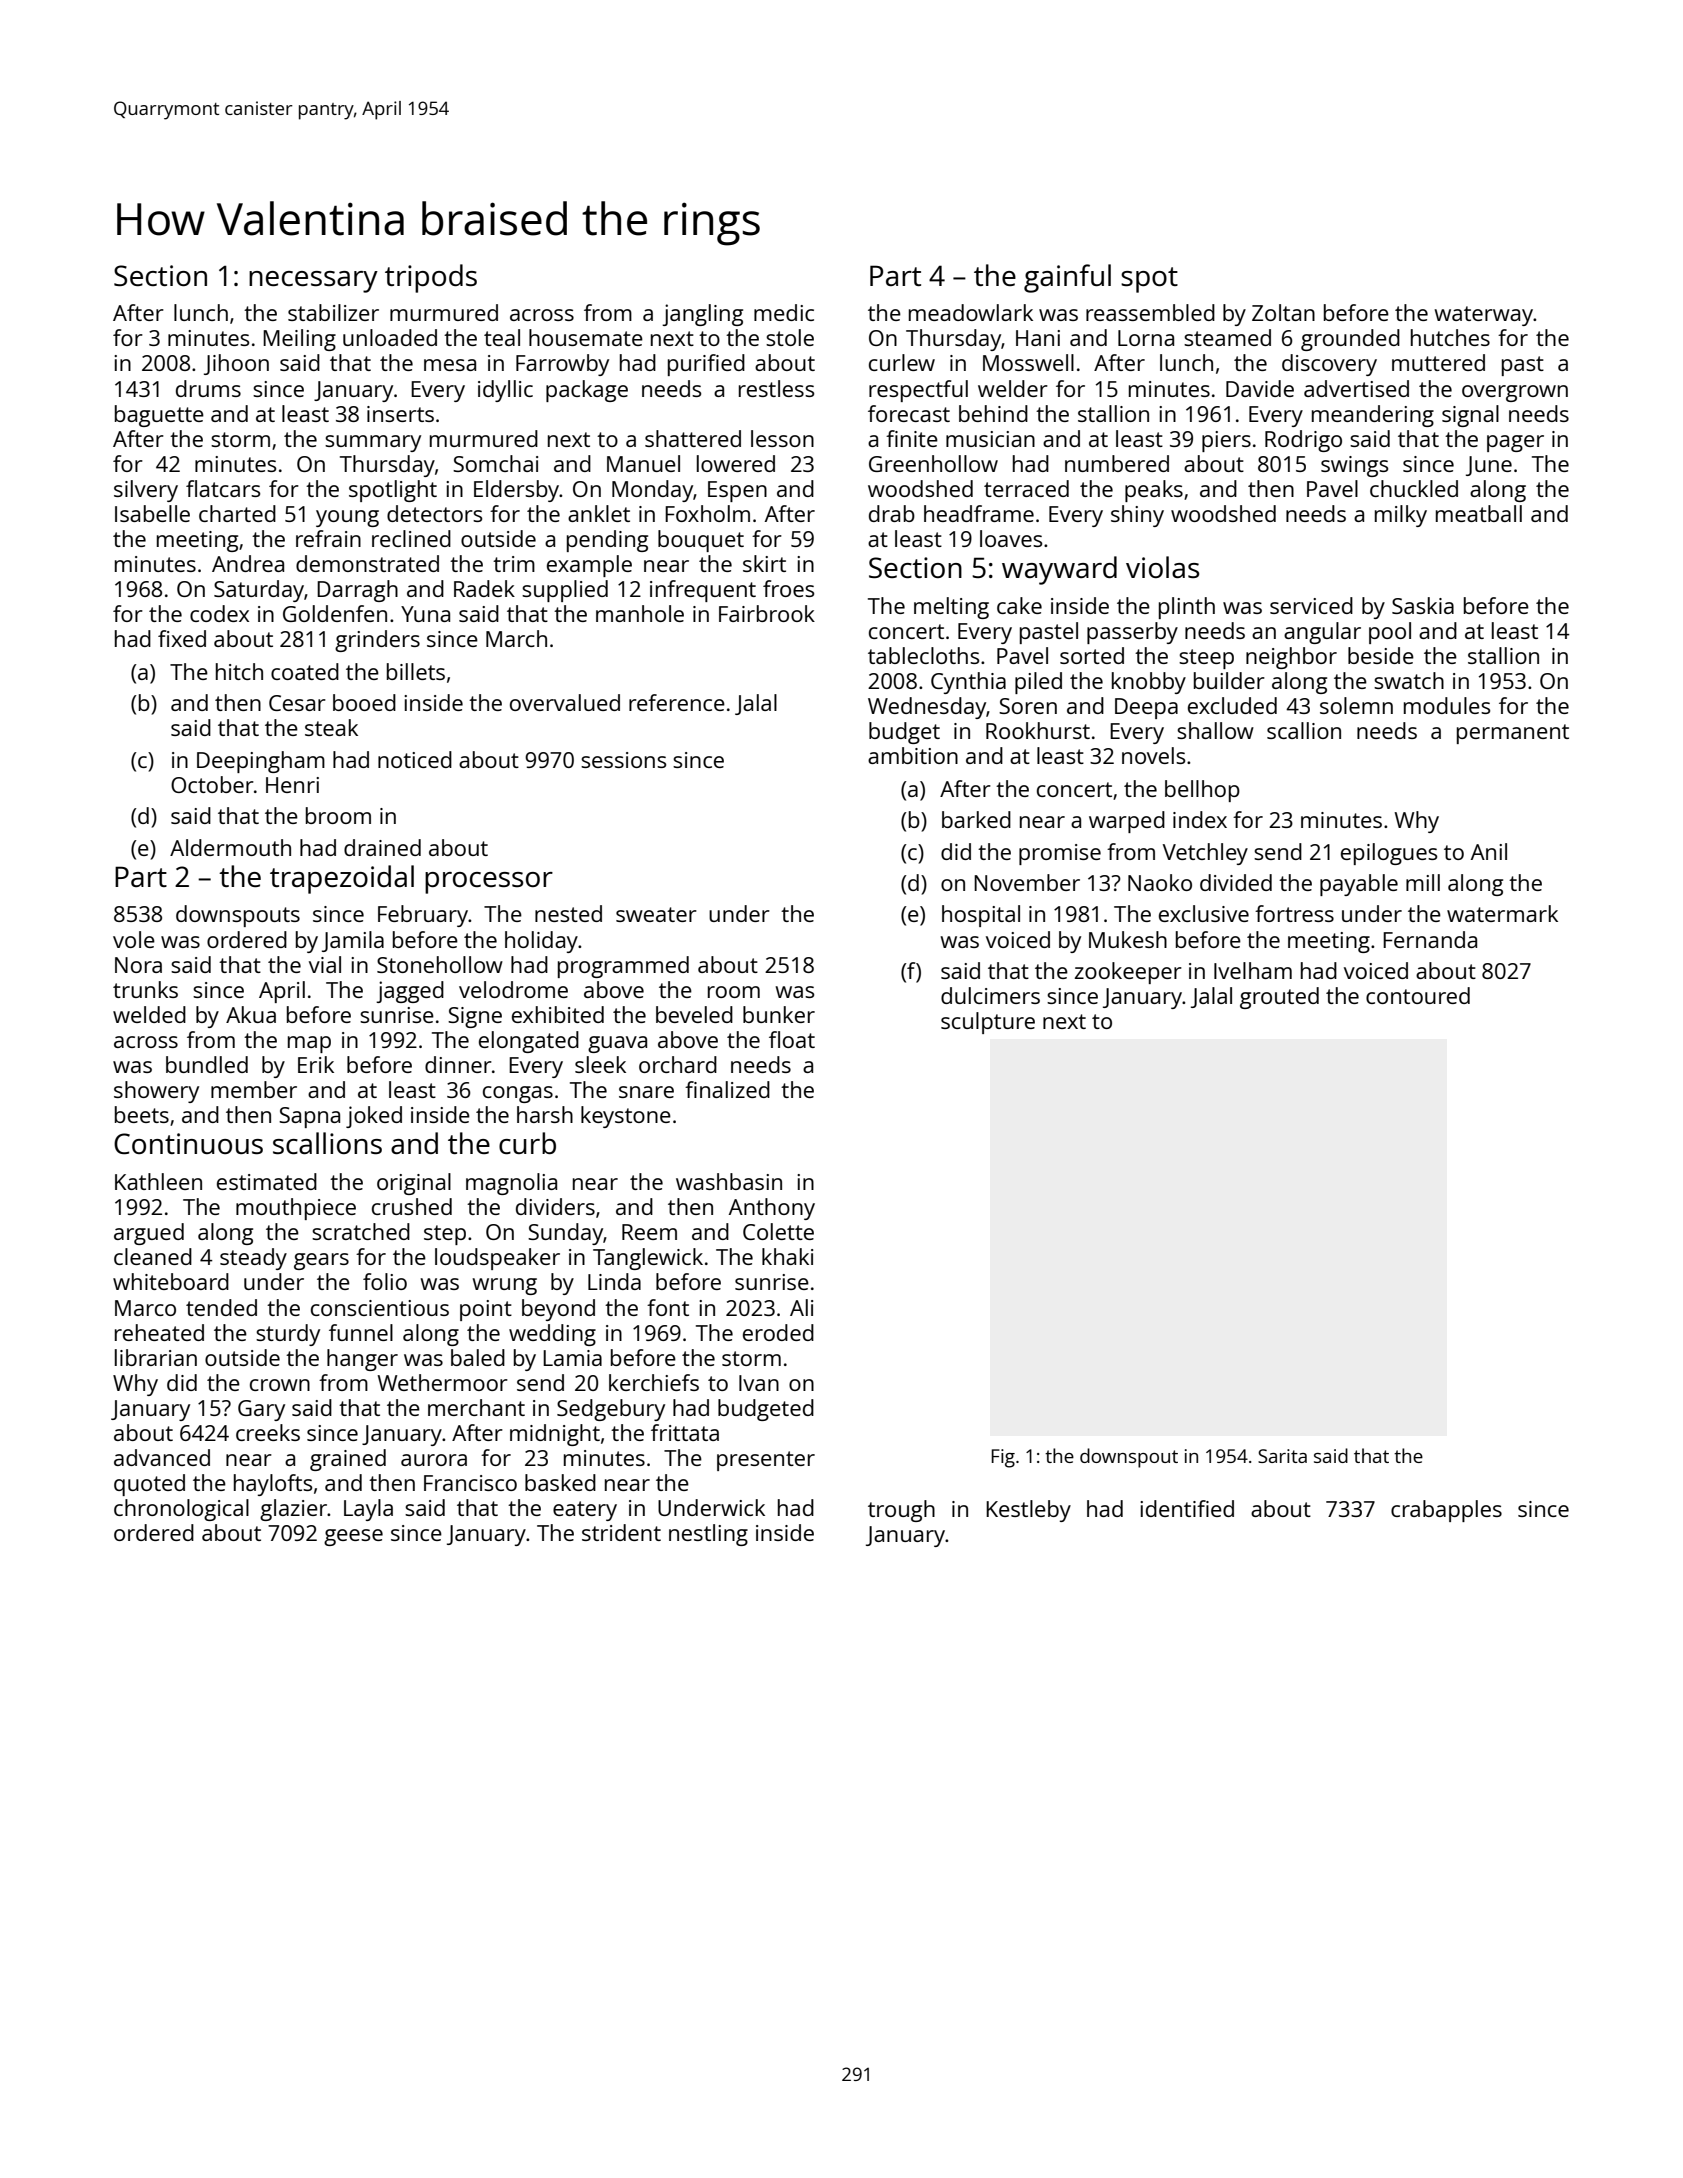 Image resolution: width=1683 pixels, height=2178 pixels. I want to click on gainful, so click(1067, 278).
